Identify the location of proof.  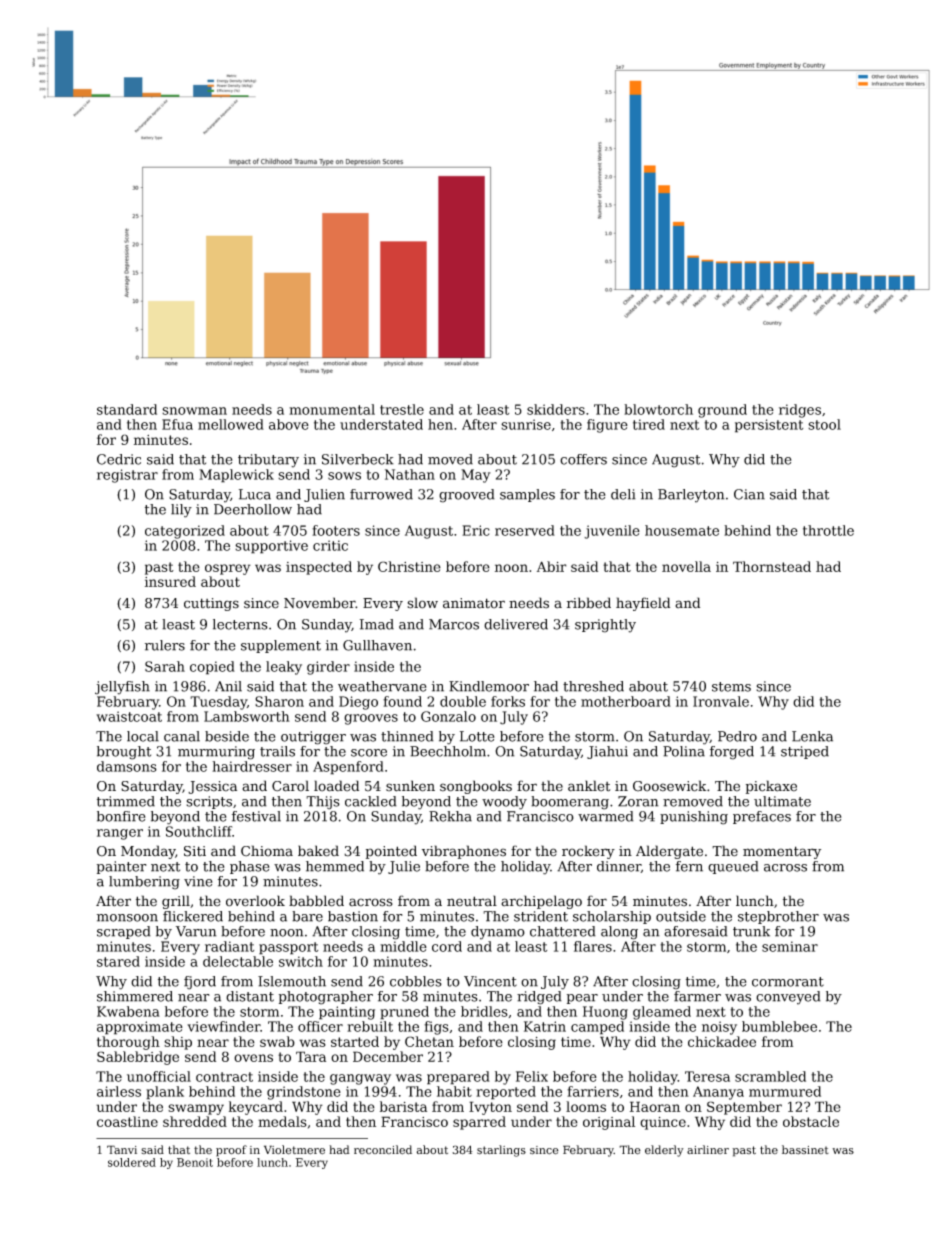
(231, 1151).
